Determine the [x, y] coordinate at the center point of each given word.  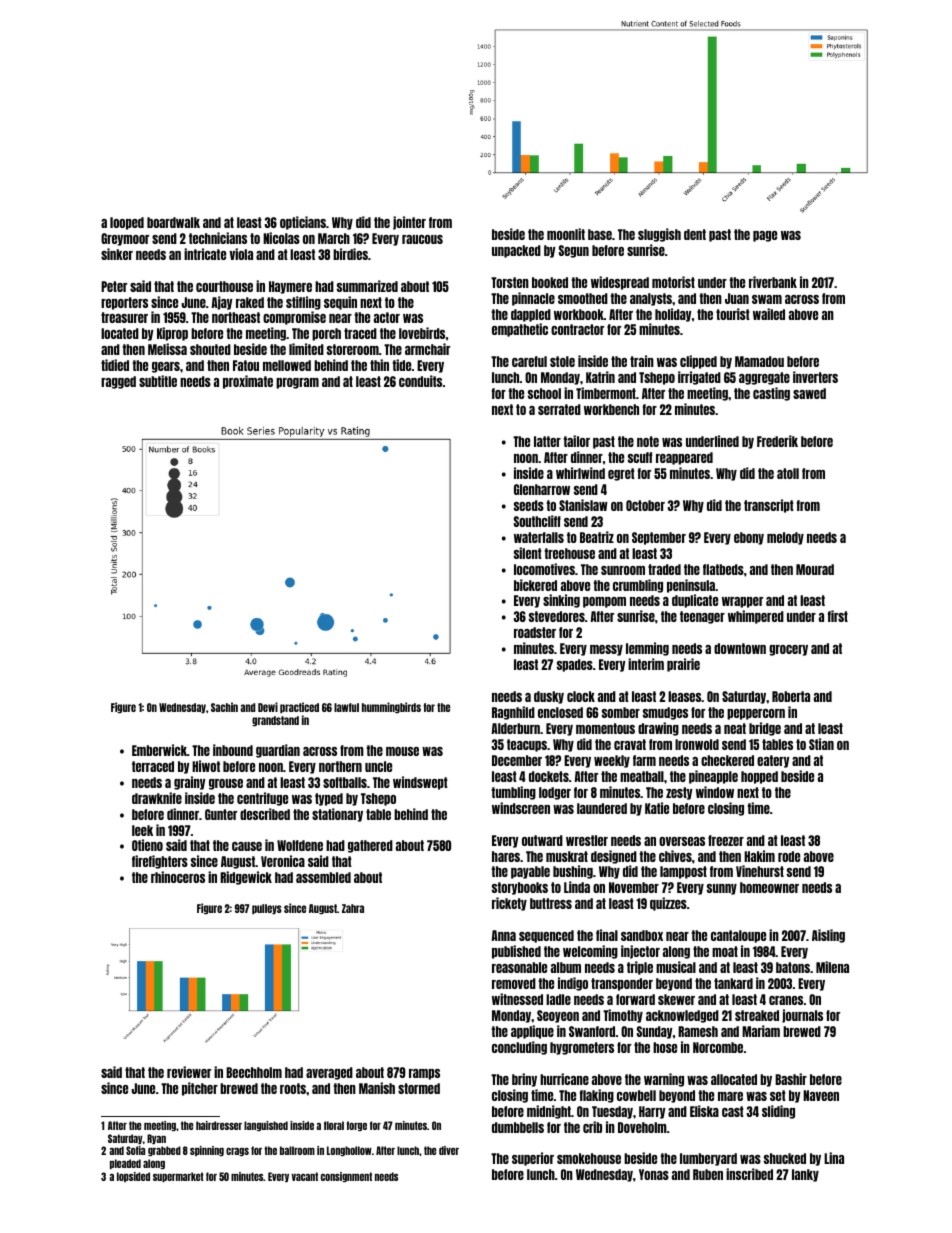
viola [241, 254]
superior [533, 1159]
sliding [778, 1112]
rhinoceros [178, 877]
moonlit [566, 234]
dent [695, 234]
